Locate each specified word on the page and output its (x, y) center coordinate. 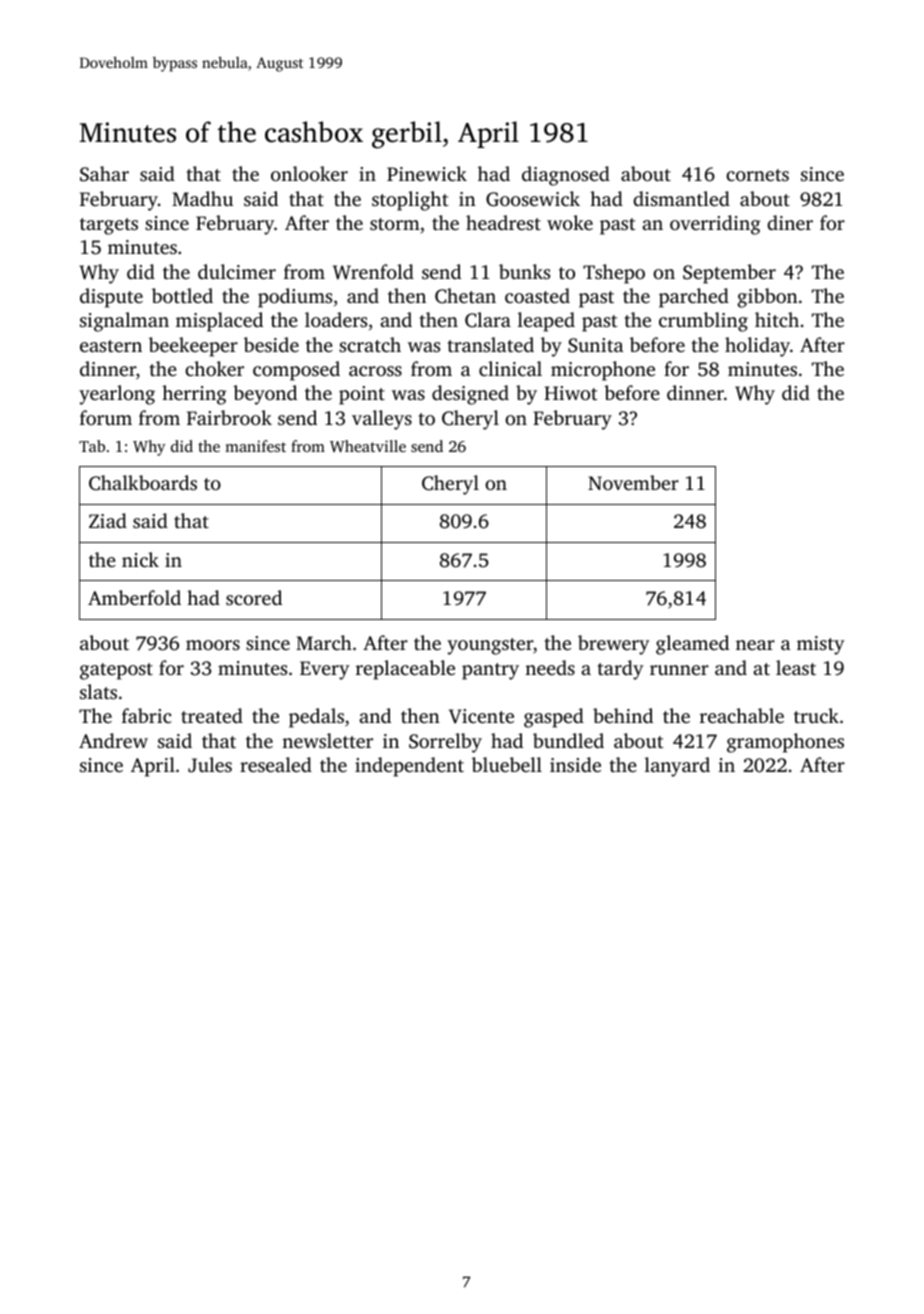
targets (109, 226)
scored (254, 597)
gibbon (767, 298)
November (633, 482)
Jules (210, 765)
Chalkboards (143, 483)
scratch (370, 344)
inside (575, 764)
